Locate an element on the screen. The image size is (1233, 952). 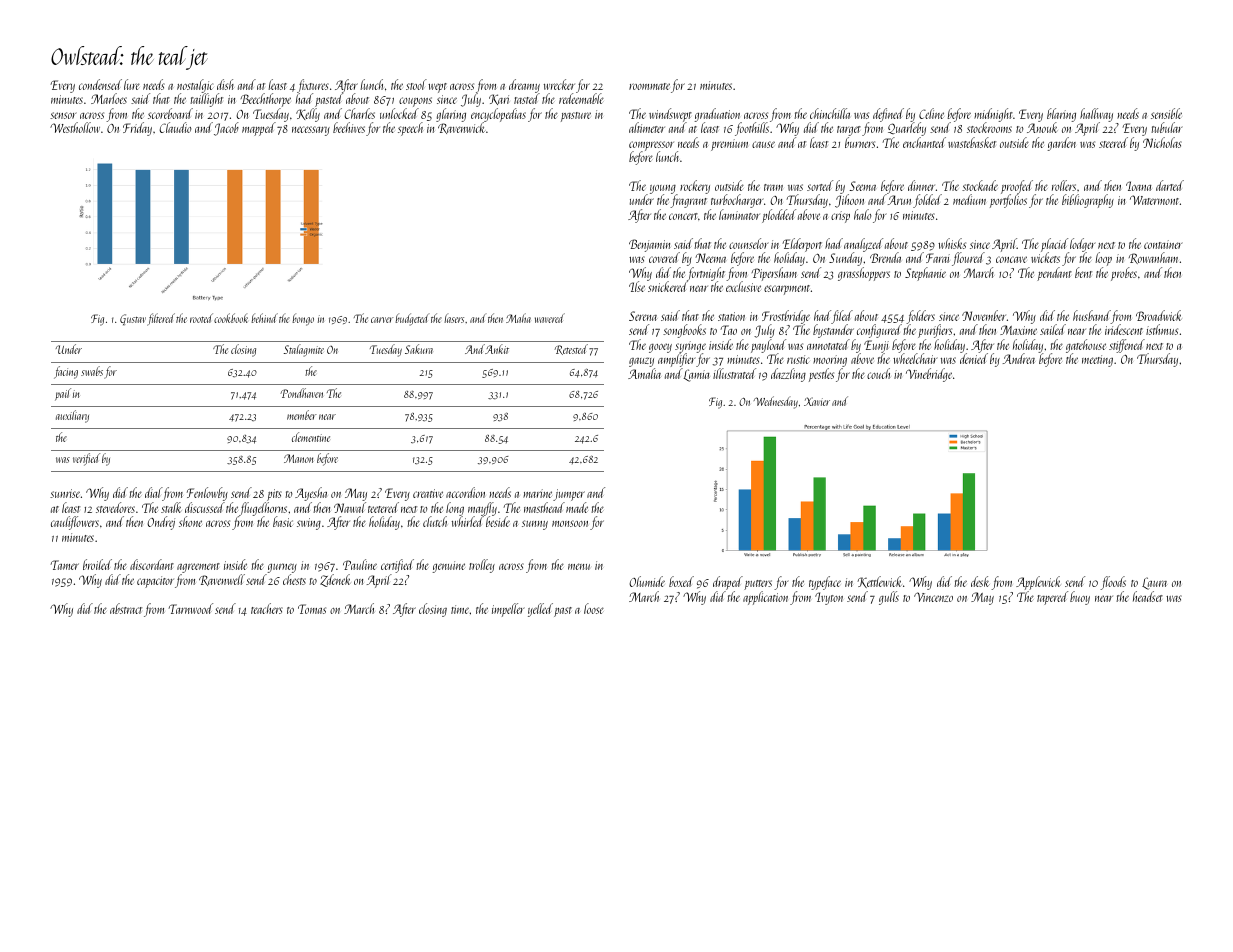
menu is located at coordinates (579, 566).
